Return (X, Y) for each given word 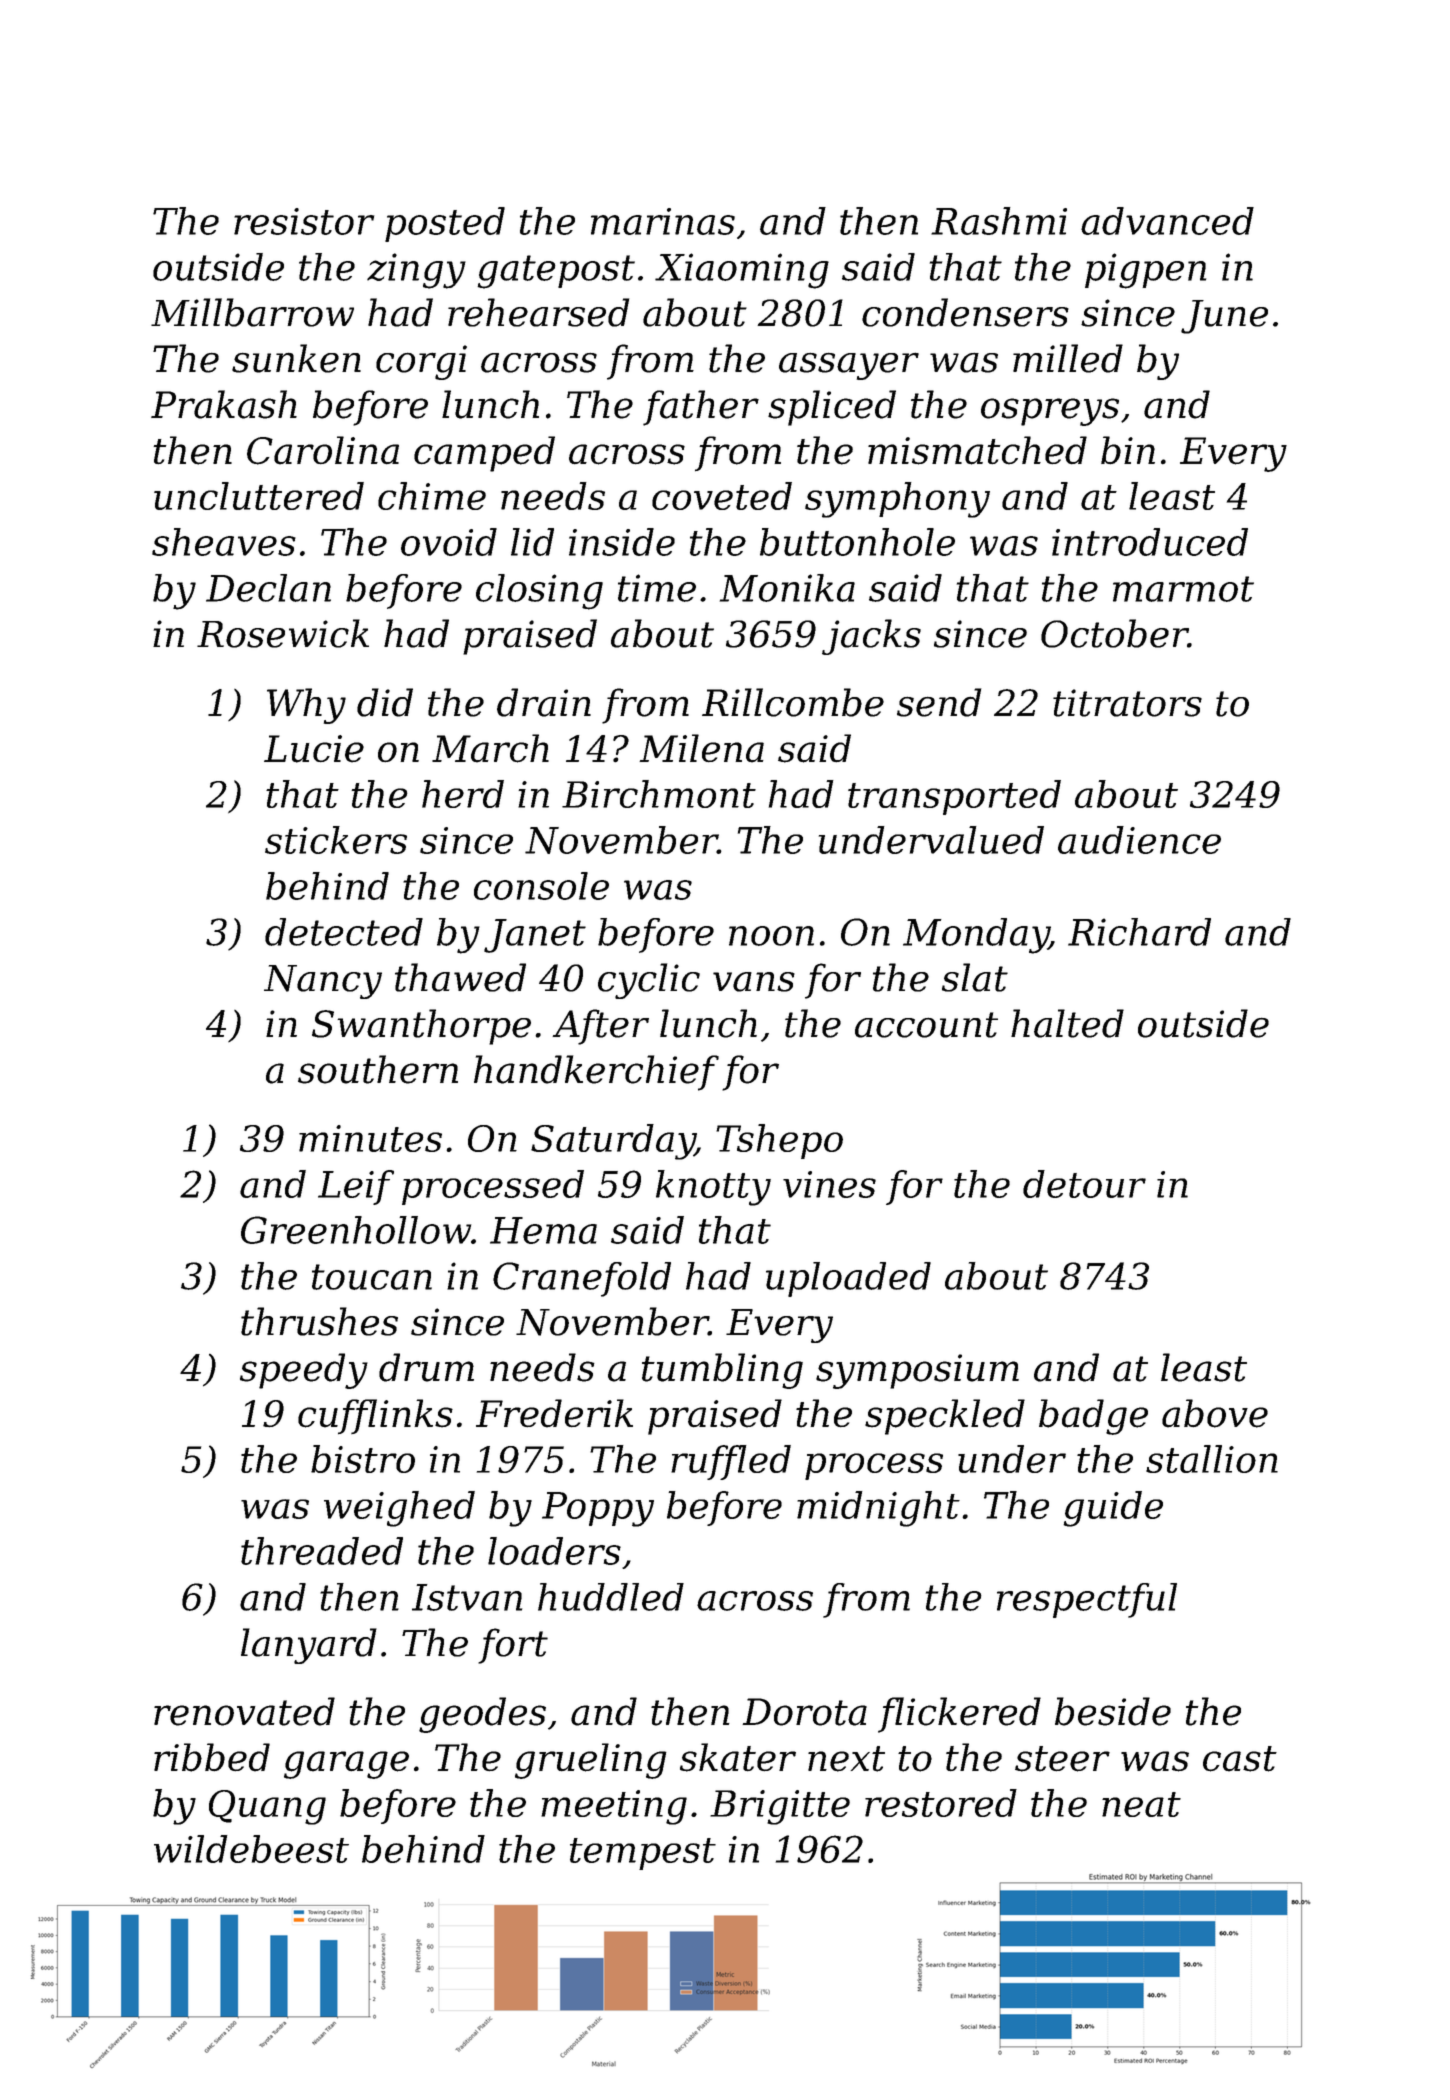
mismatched (977, 450)
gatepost (556, 272)
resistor (304, 221)
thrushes (319, 1321)
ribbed (212, 1757)
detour (1084, 1184)
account (926, 1025)
